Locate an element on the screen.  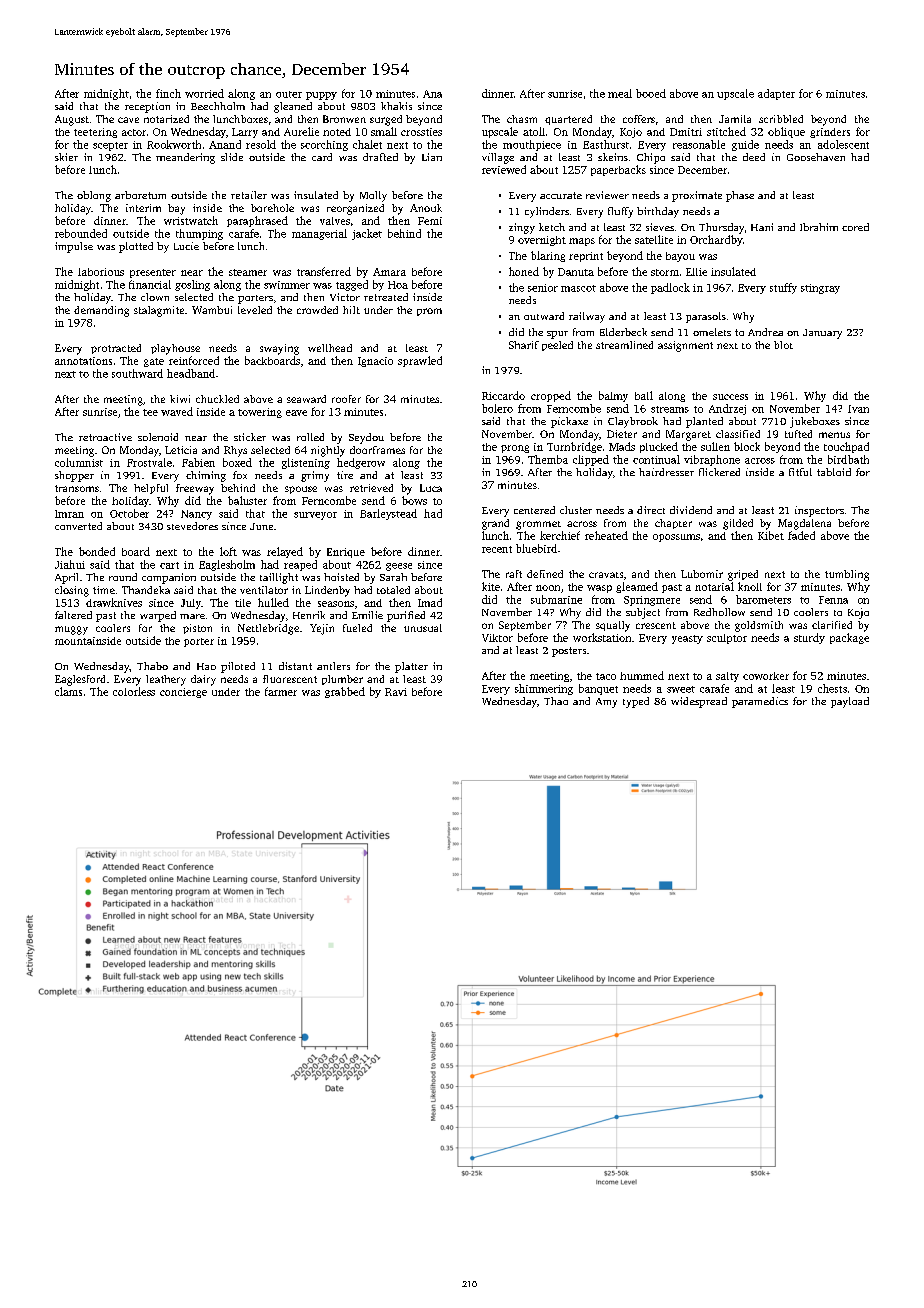
meal is located at coordinates (620, 93).
